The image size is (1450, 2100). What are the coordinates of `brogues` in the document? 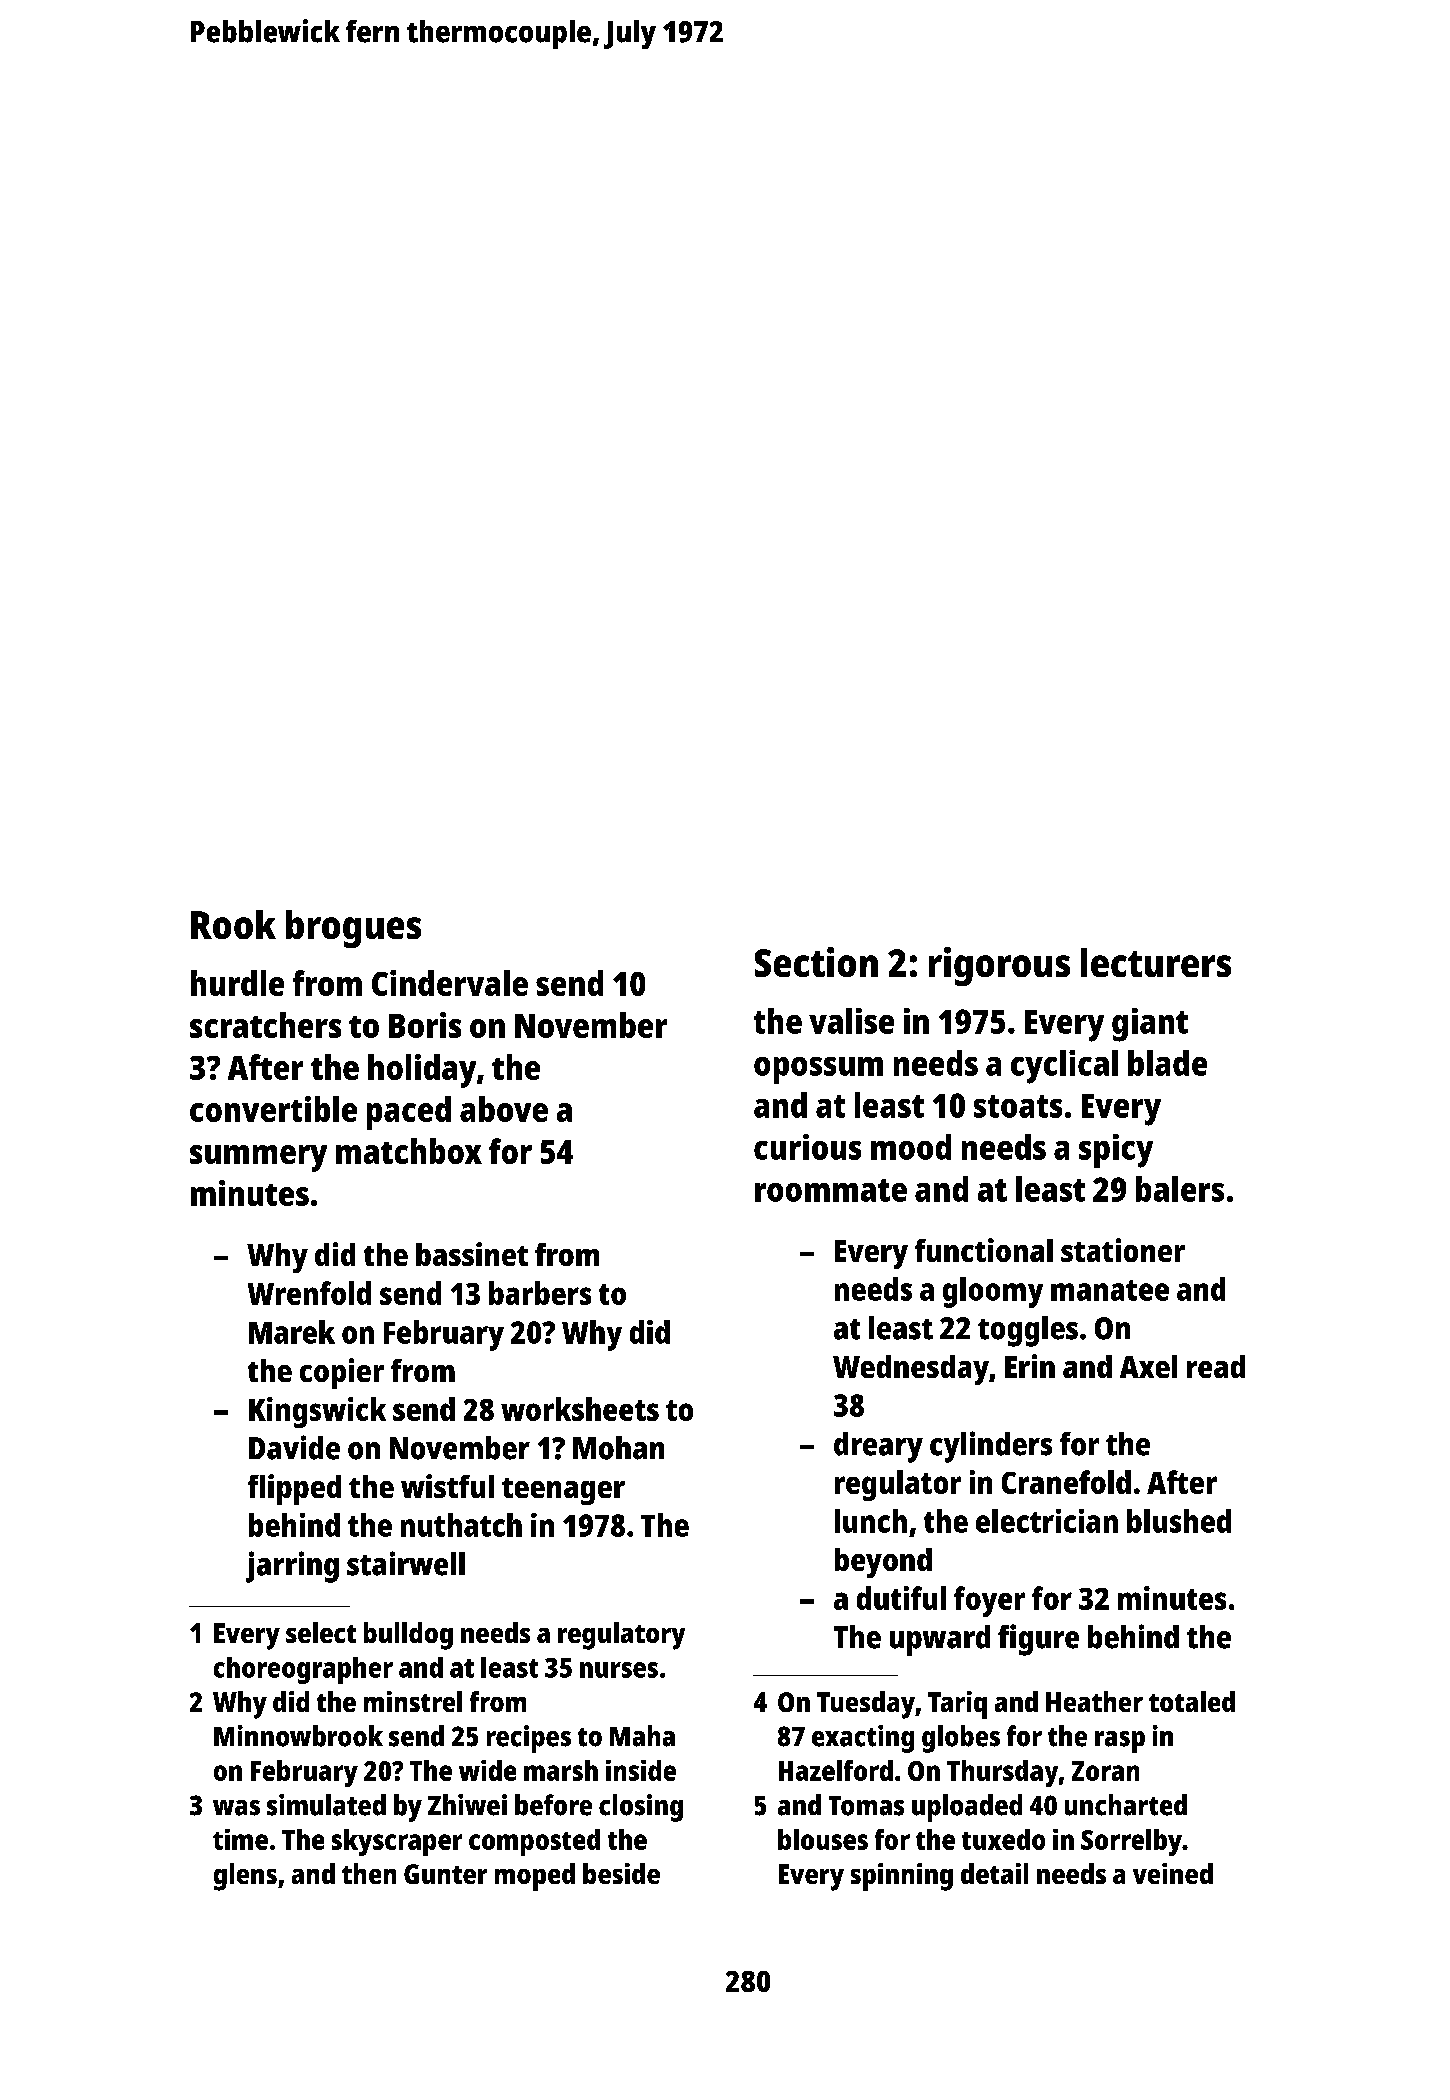 It's located at (353, 929).
